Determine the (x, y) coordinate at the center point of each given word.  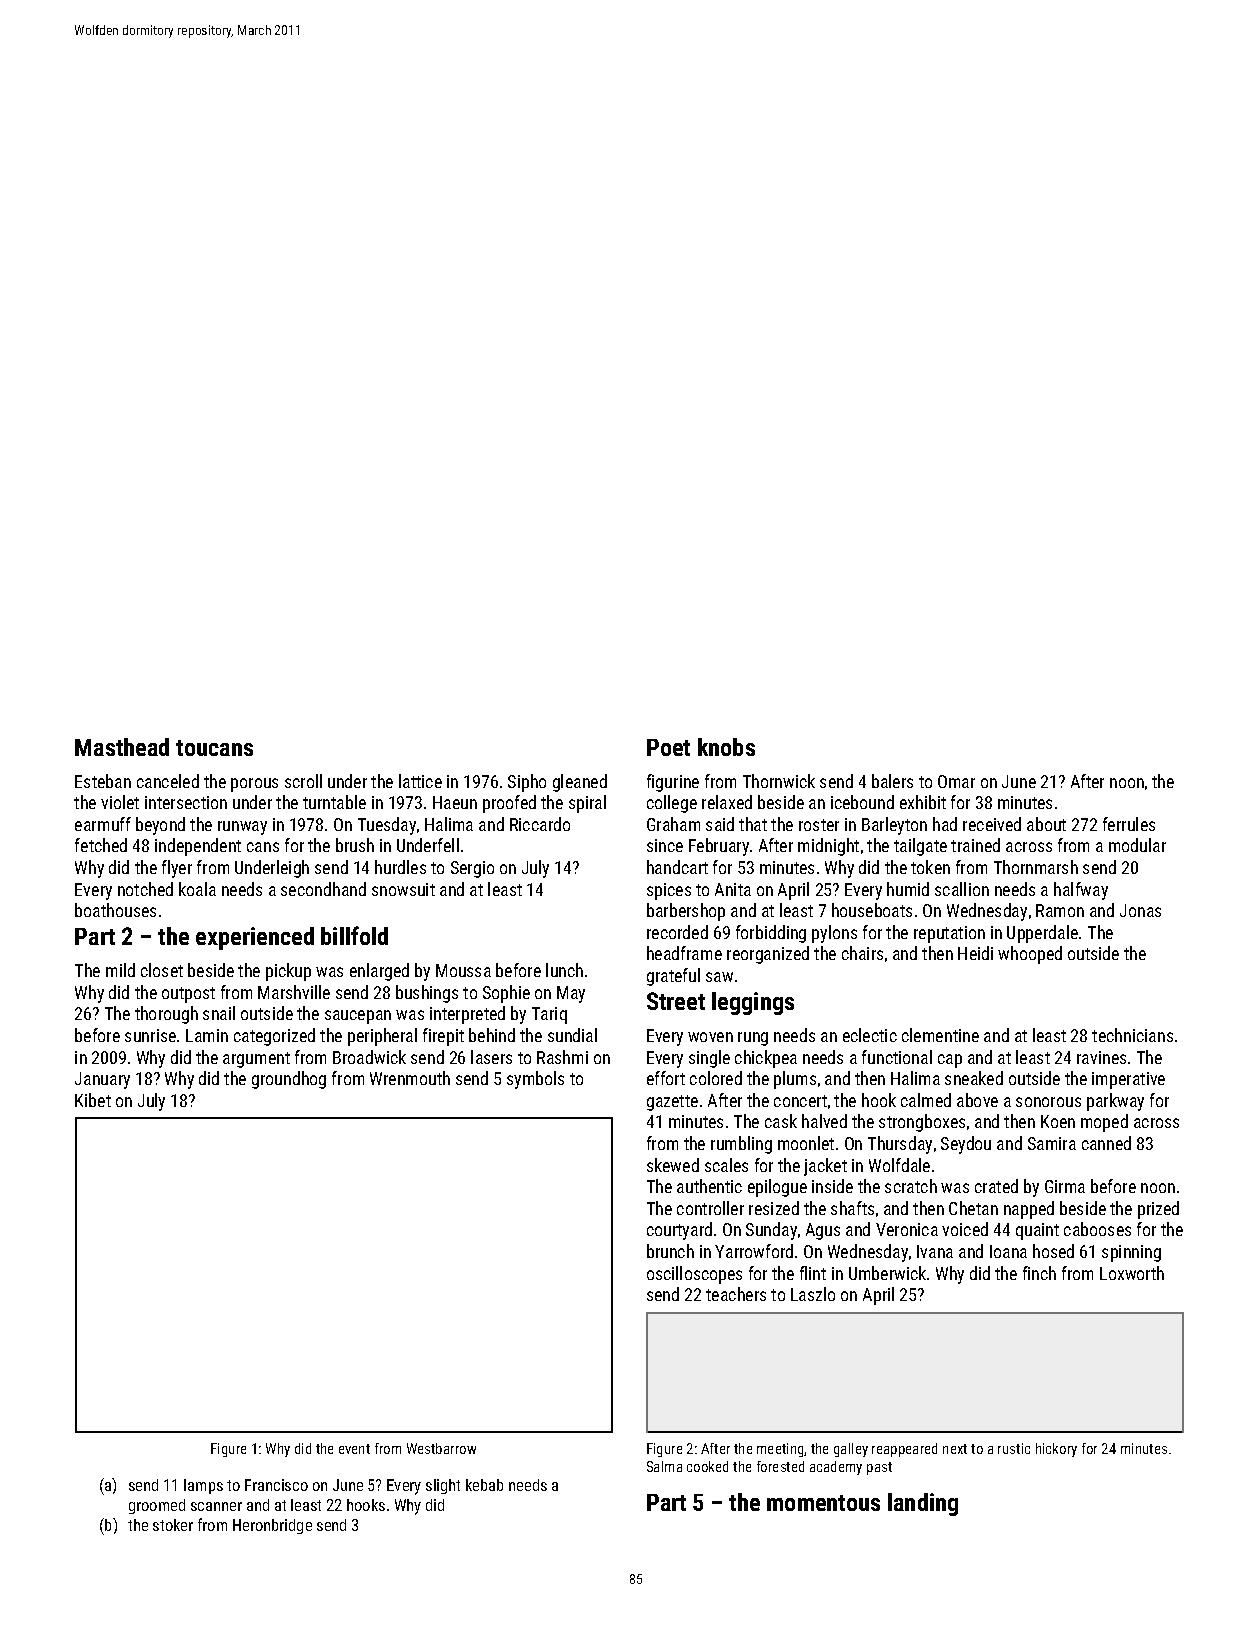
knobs (726, 747)
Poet (668, 747)
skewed (673, 1165)
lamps (203, 1486)
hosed (1053, 1251)
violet (120, 802)
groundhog (289, 1080)
